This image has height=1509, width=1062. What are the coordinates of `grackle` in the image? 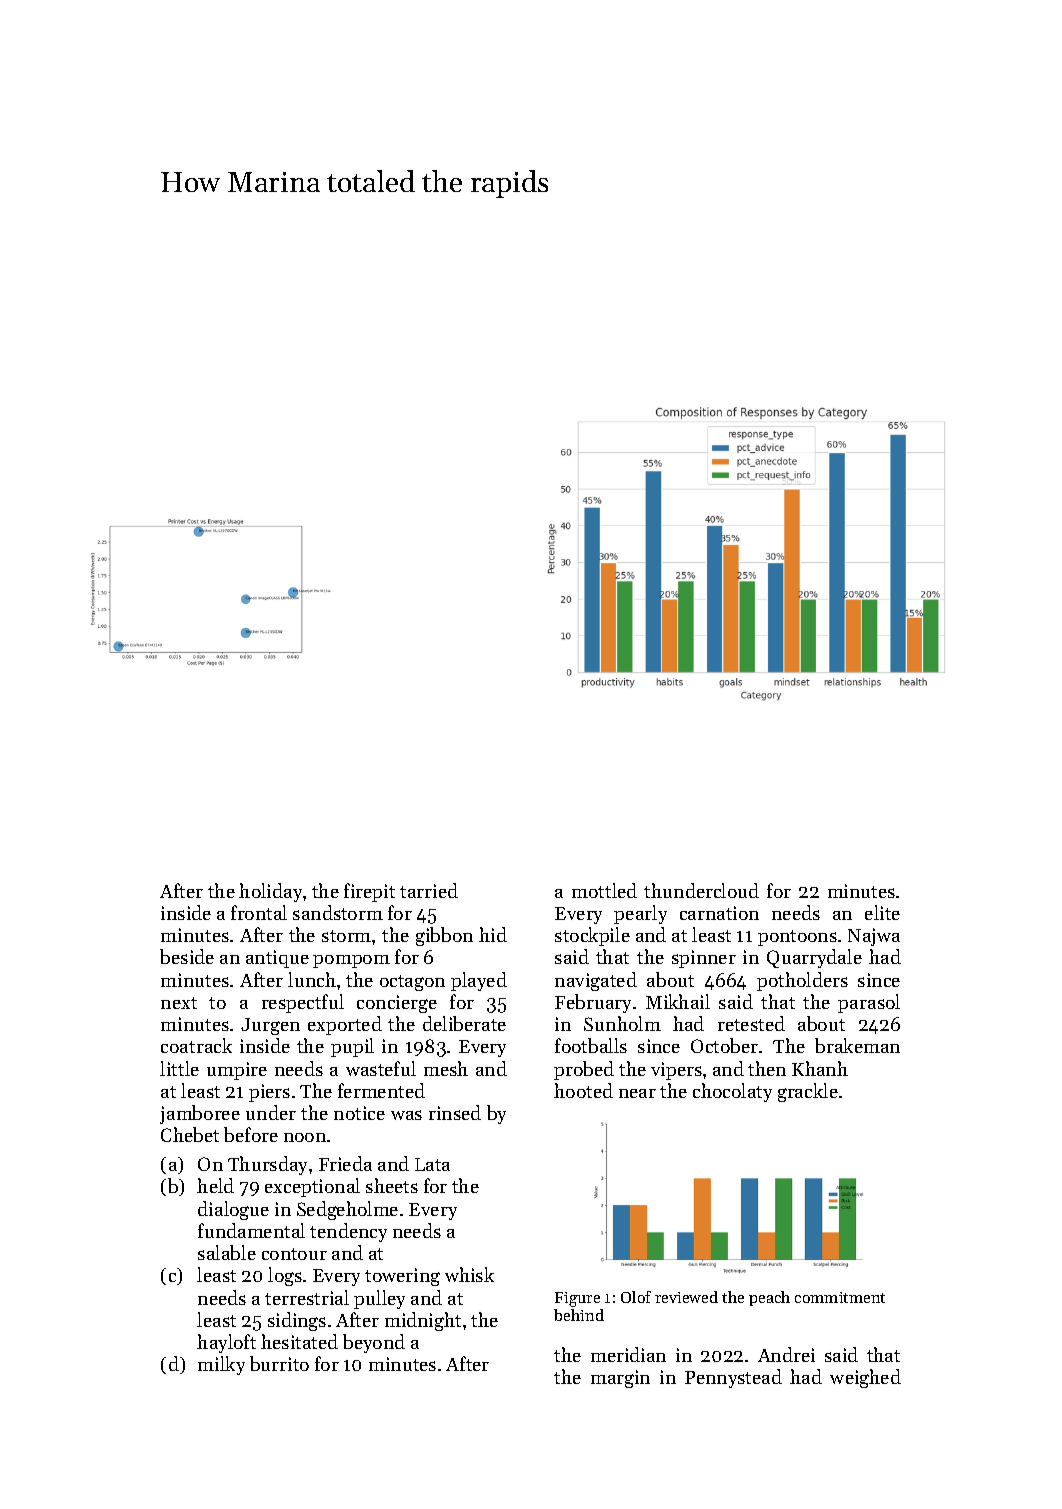 It's located at (808, 1092).
